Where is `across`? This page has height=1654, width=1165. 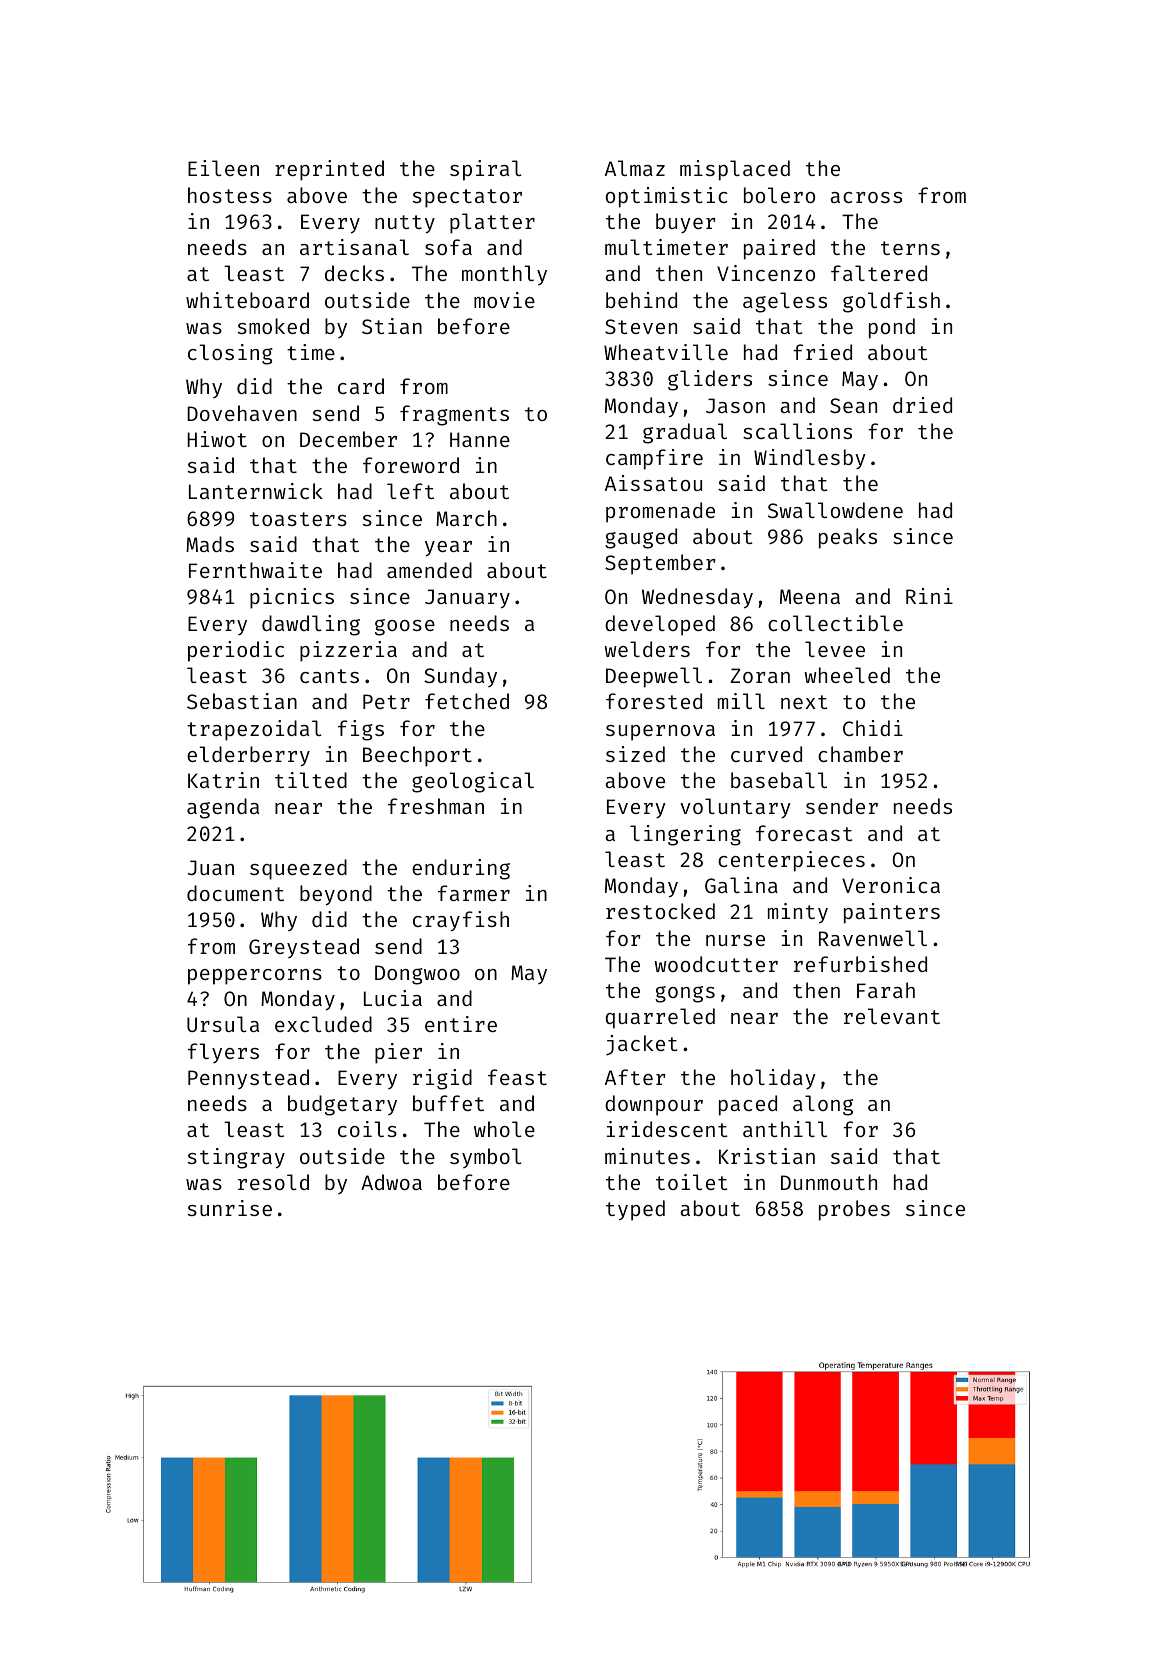
across is located at coordinates (866, 197).
